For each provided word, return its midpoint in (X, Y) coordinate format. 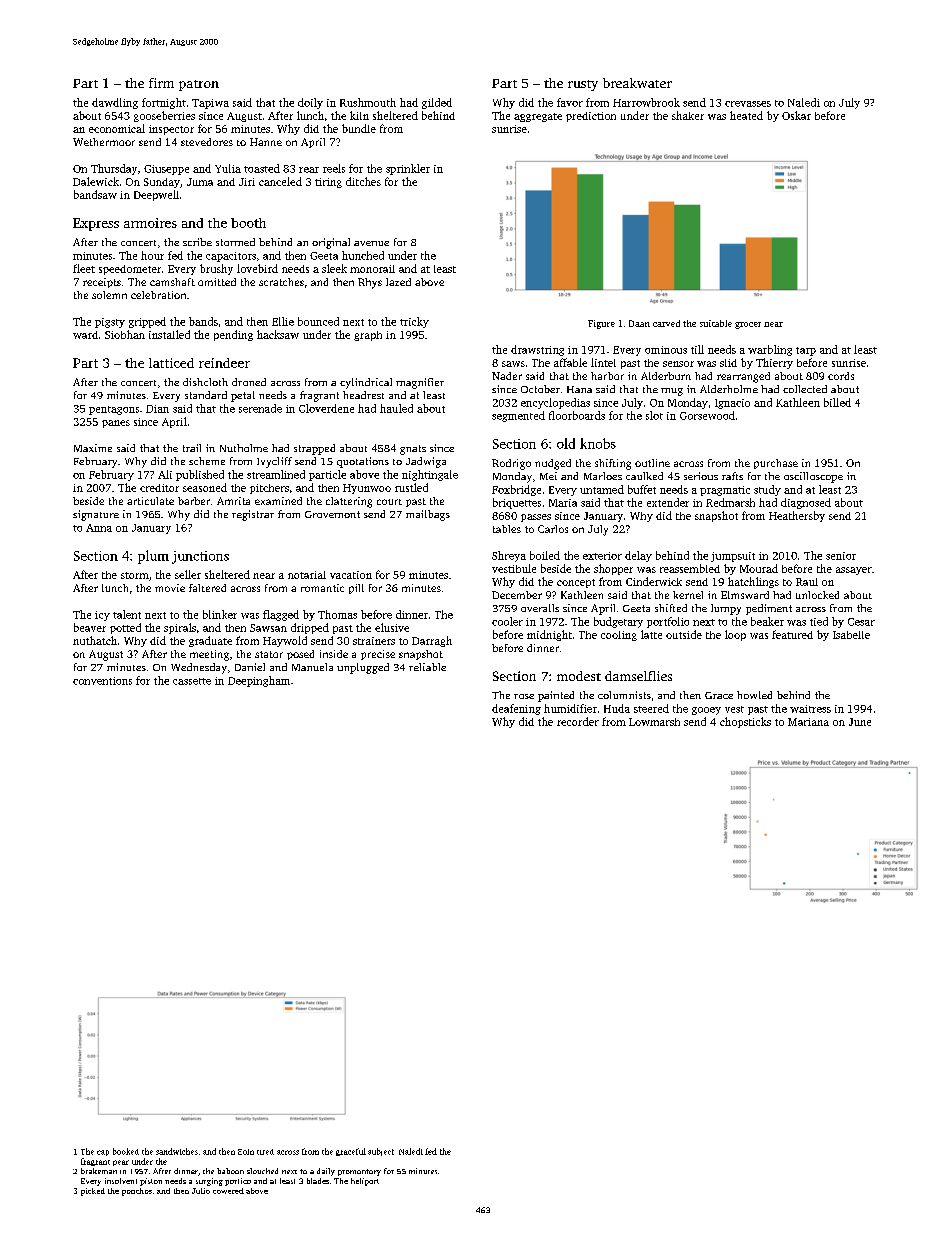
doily (310, 103)
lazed (398, 282)
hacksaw (278, 334)
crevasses (748, 104)
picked (93, 1192)
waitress (810, 709)
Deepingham (259, 681)
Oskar (796, 115)
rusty (583, 85)
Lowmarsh (654, 722)
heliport (365, 1182)
